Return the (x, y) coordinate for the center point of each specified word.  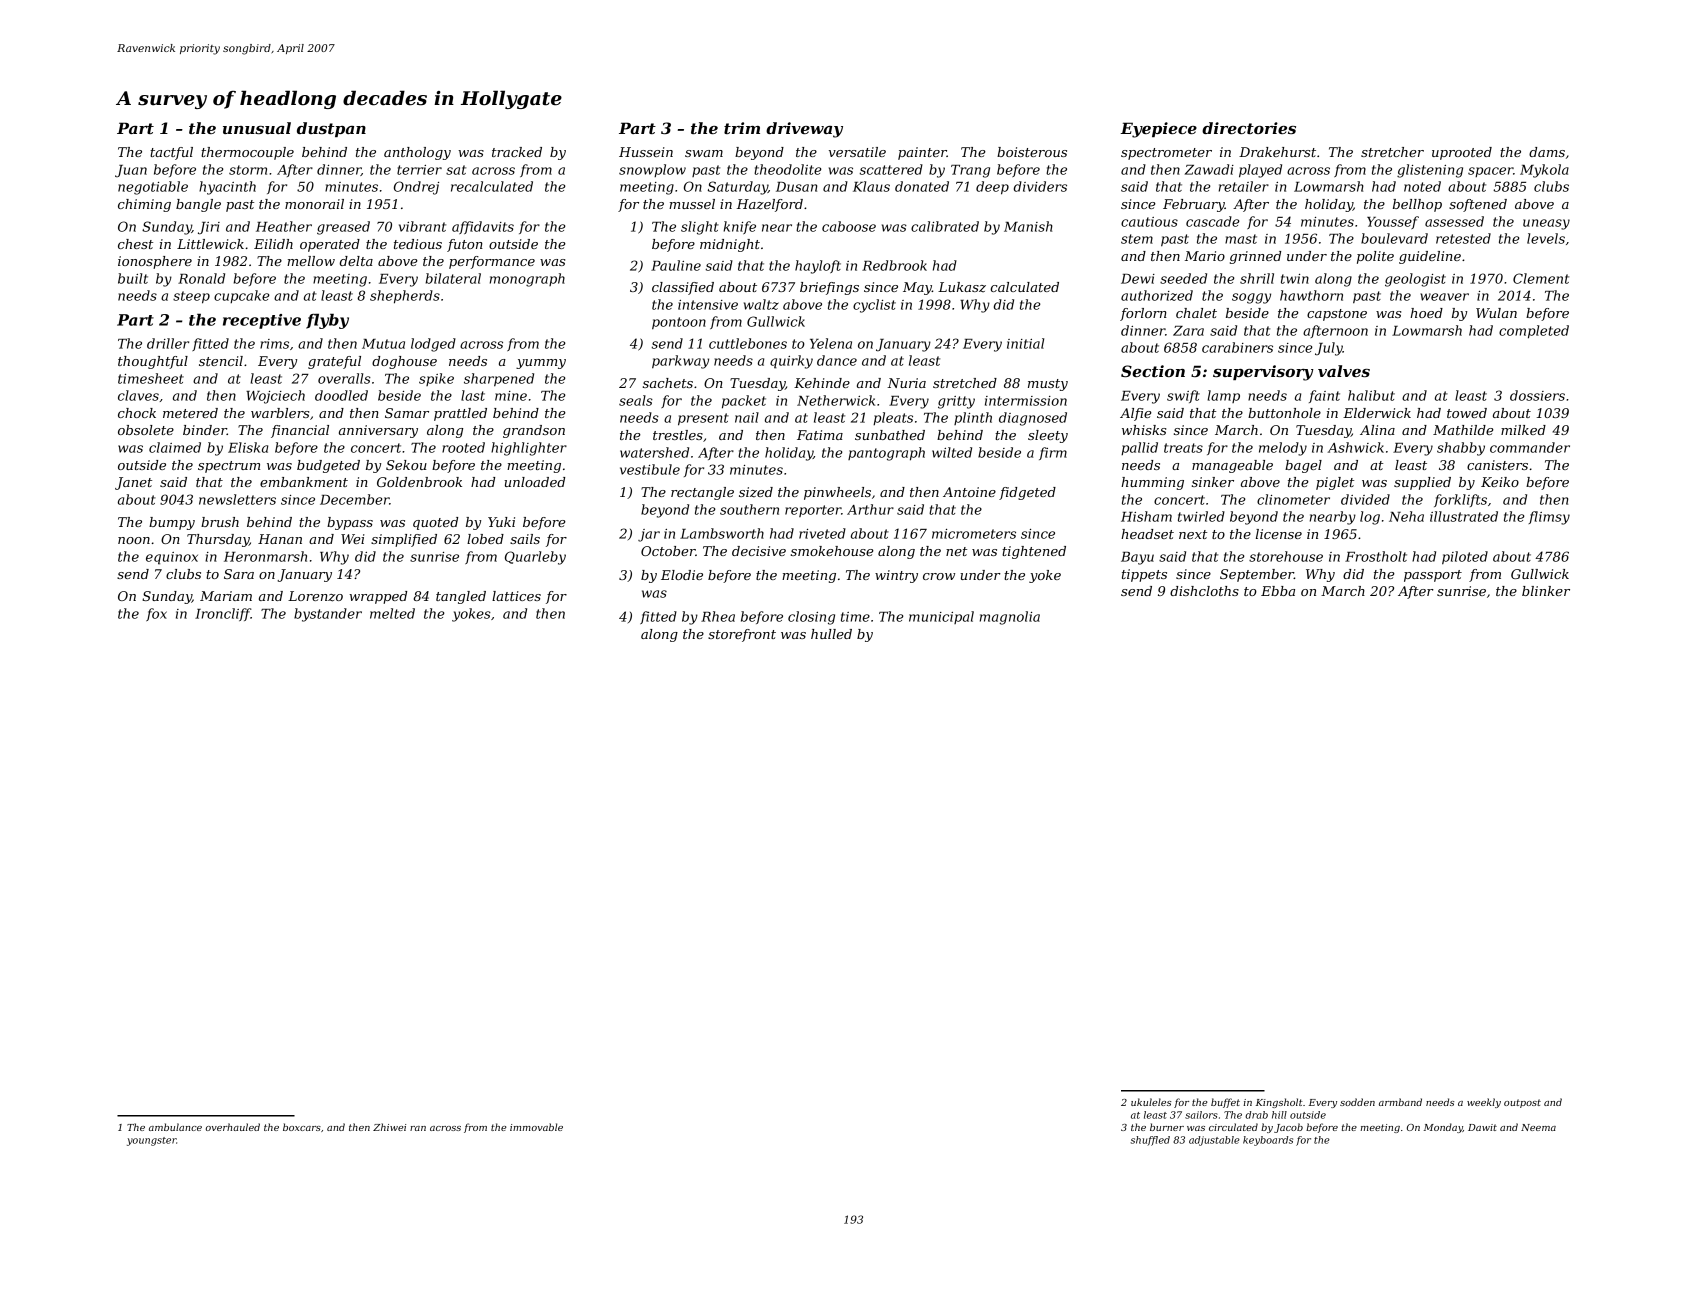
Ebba (1278, 591)
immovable (536, 1127)
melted (392, 613)
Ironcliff (223, 614)
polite (1375, 257)
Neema (1538, 1127)
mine (511, 396)
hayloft (818, 267)
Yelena (831, 343)
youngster (151, 1141)
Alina (1377, 430)
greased (343, 228)
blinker (1546, 591)
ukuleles (1151, 1102)
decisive (759, 551)
